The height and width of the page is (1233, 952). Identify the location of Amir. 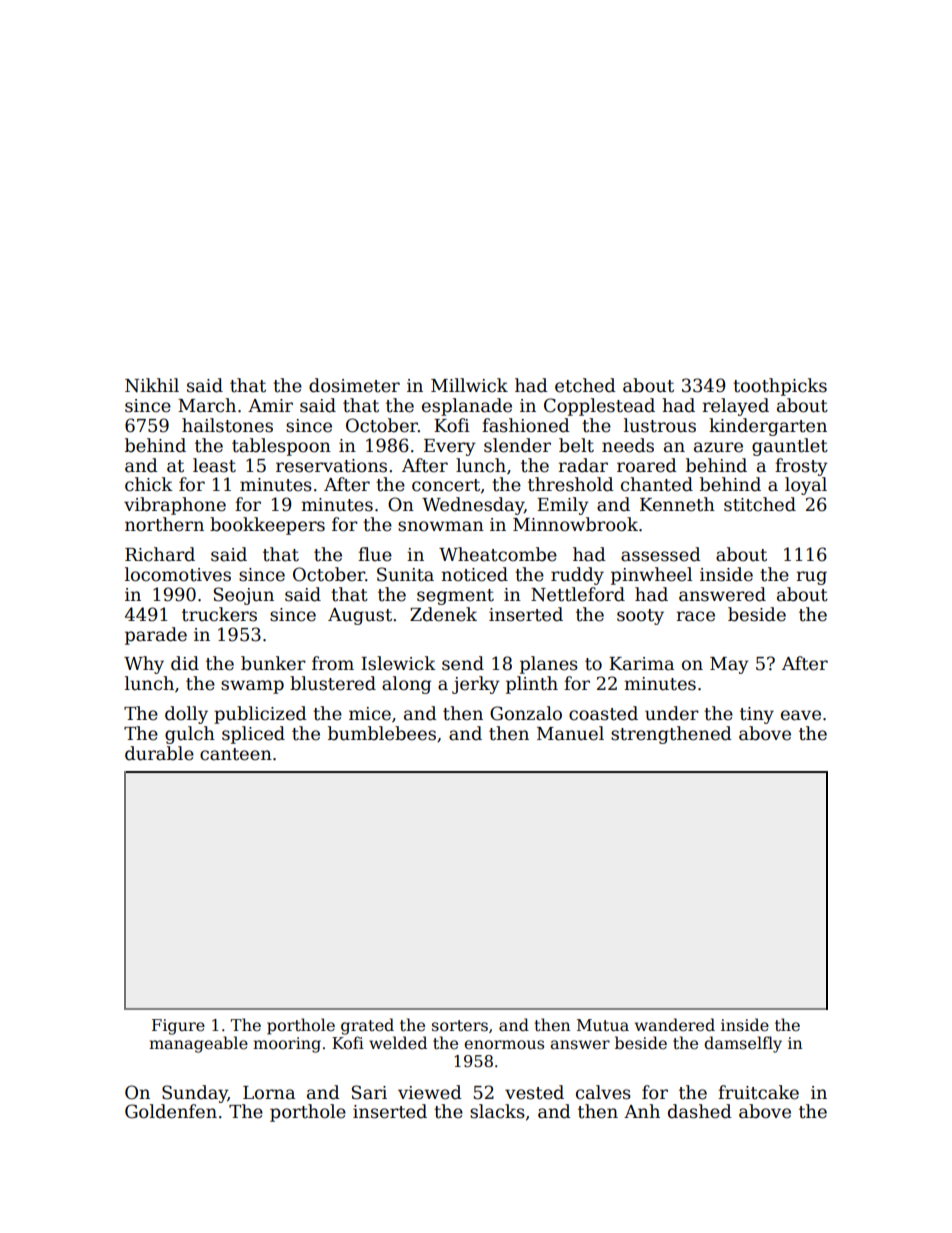
(270, 405).
